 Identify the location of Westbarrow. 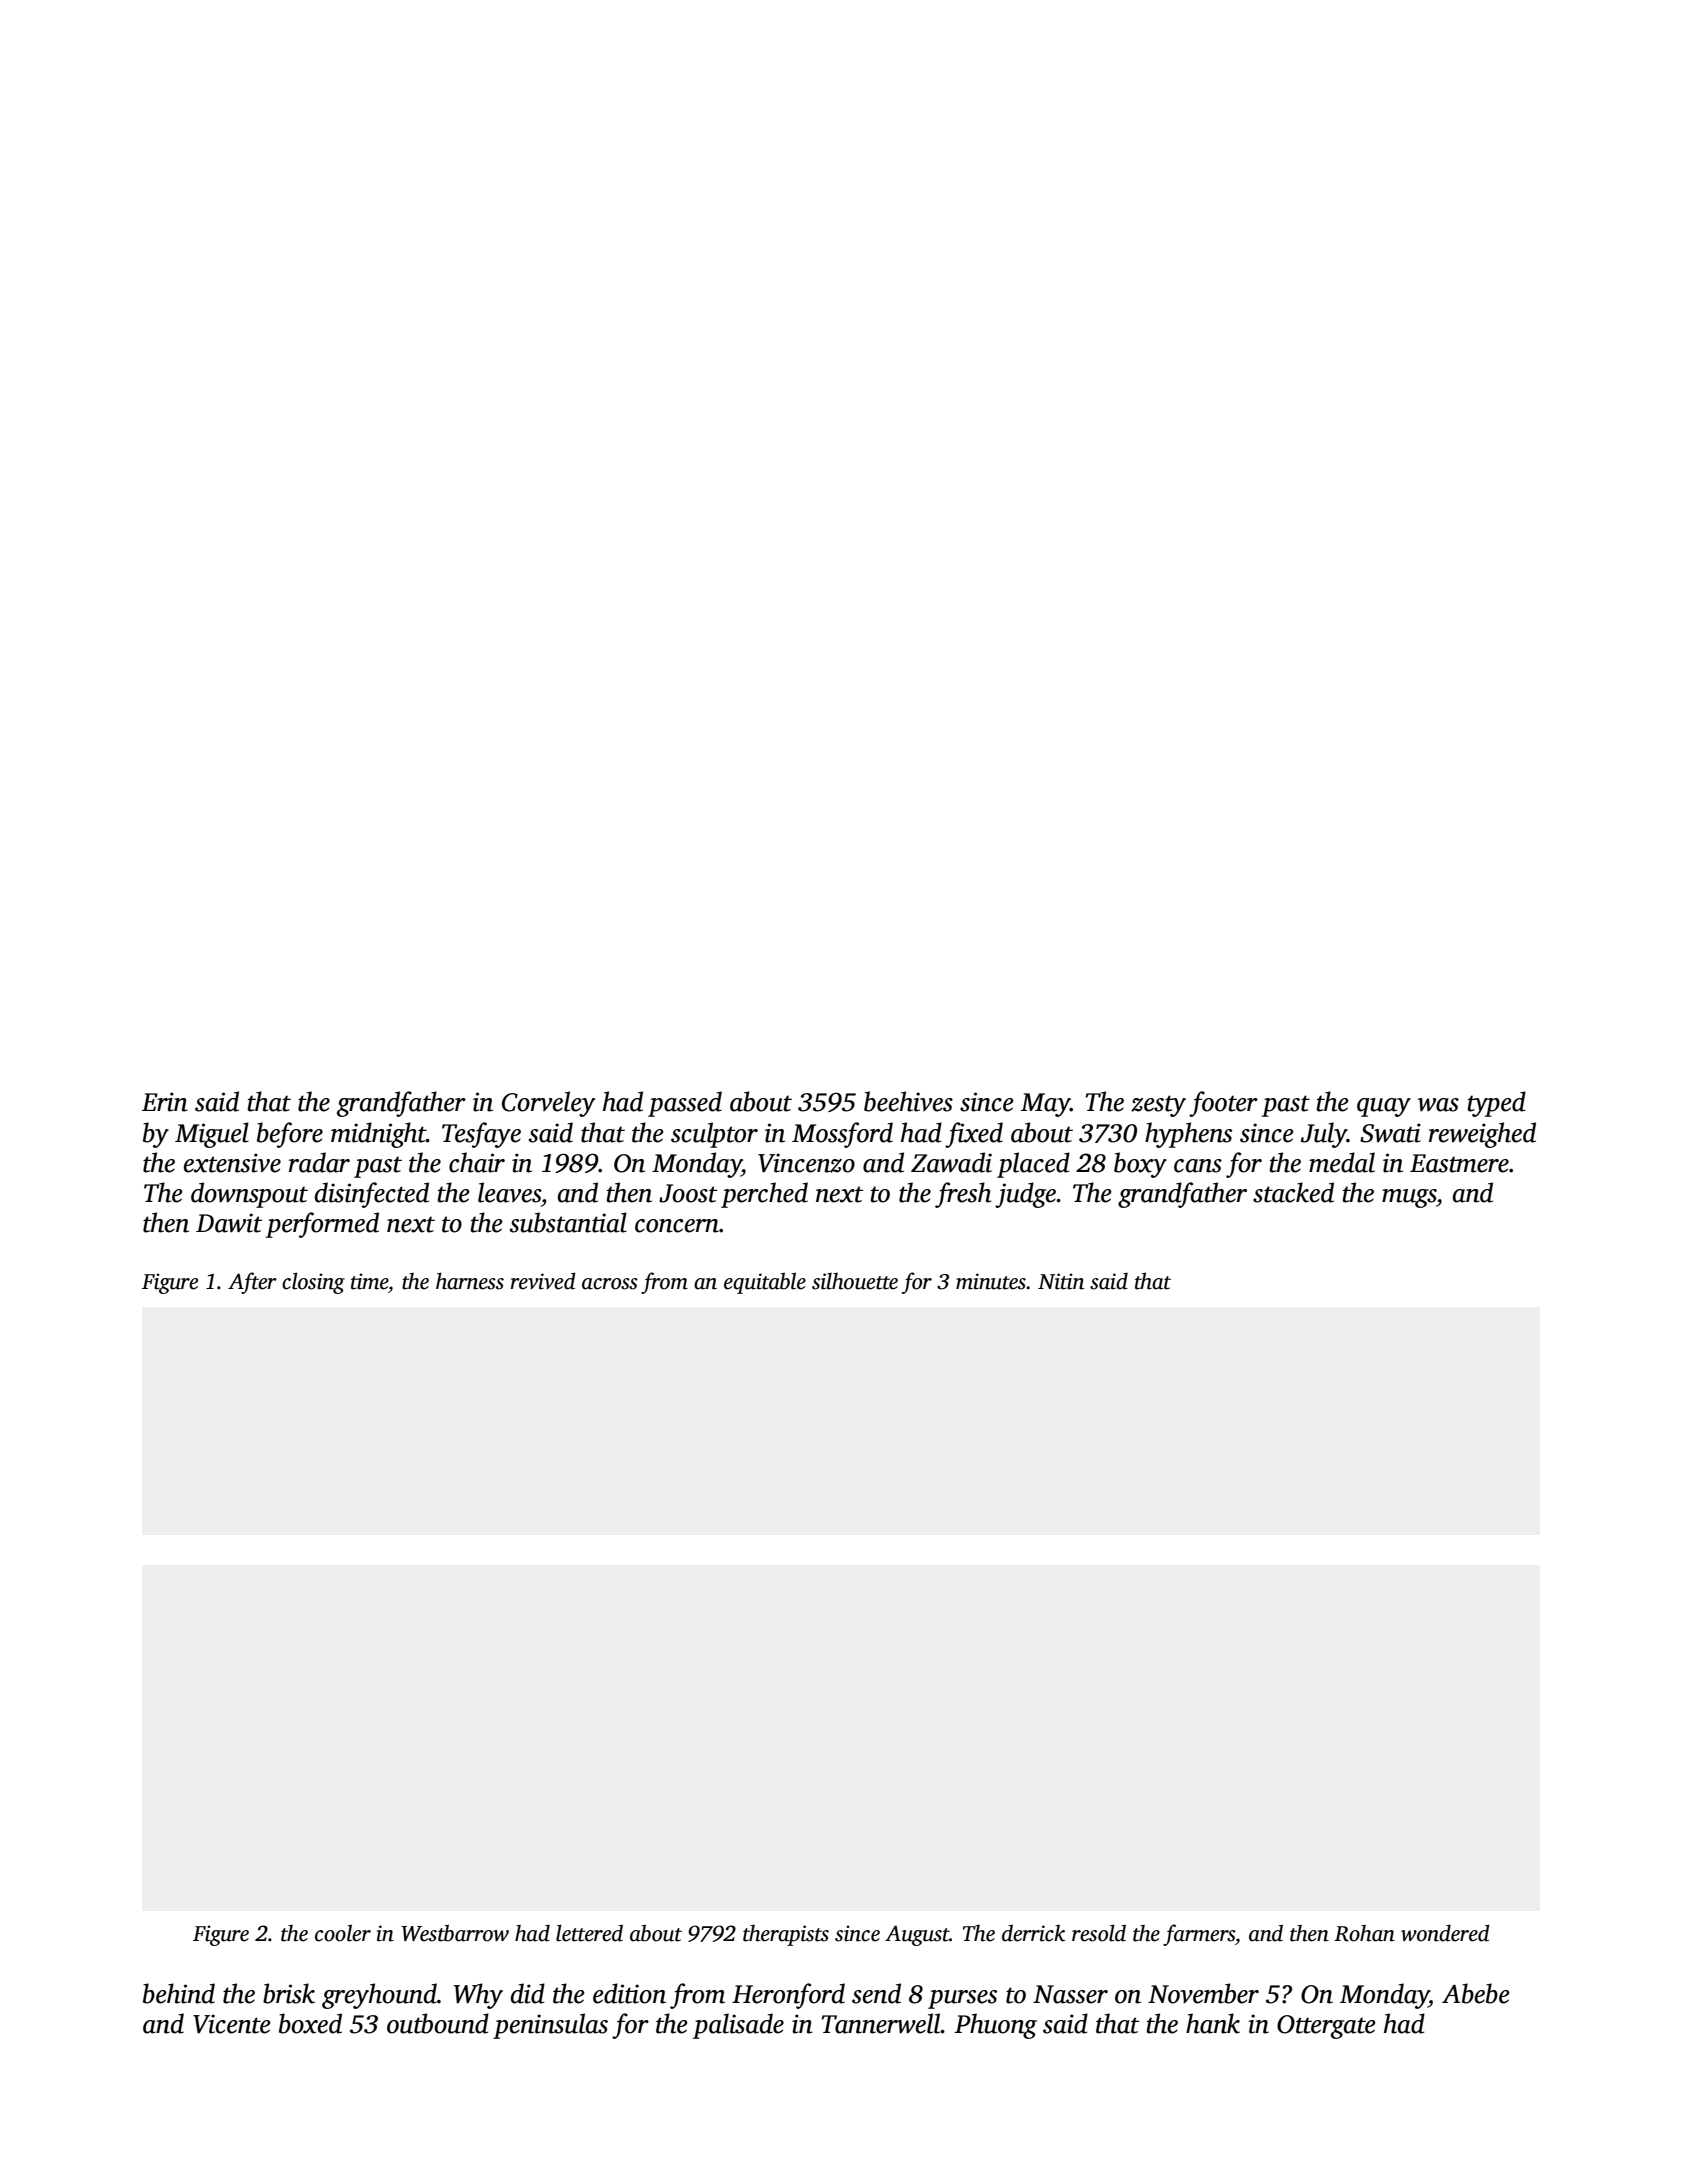
(455, 1933).
